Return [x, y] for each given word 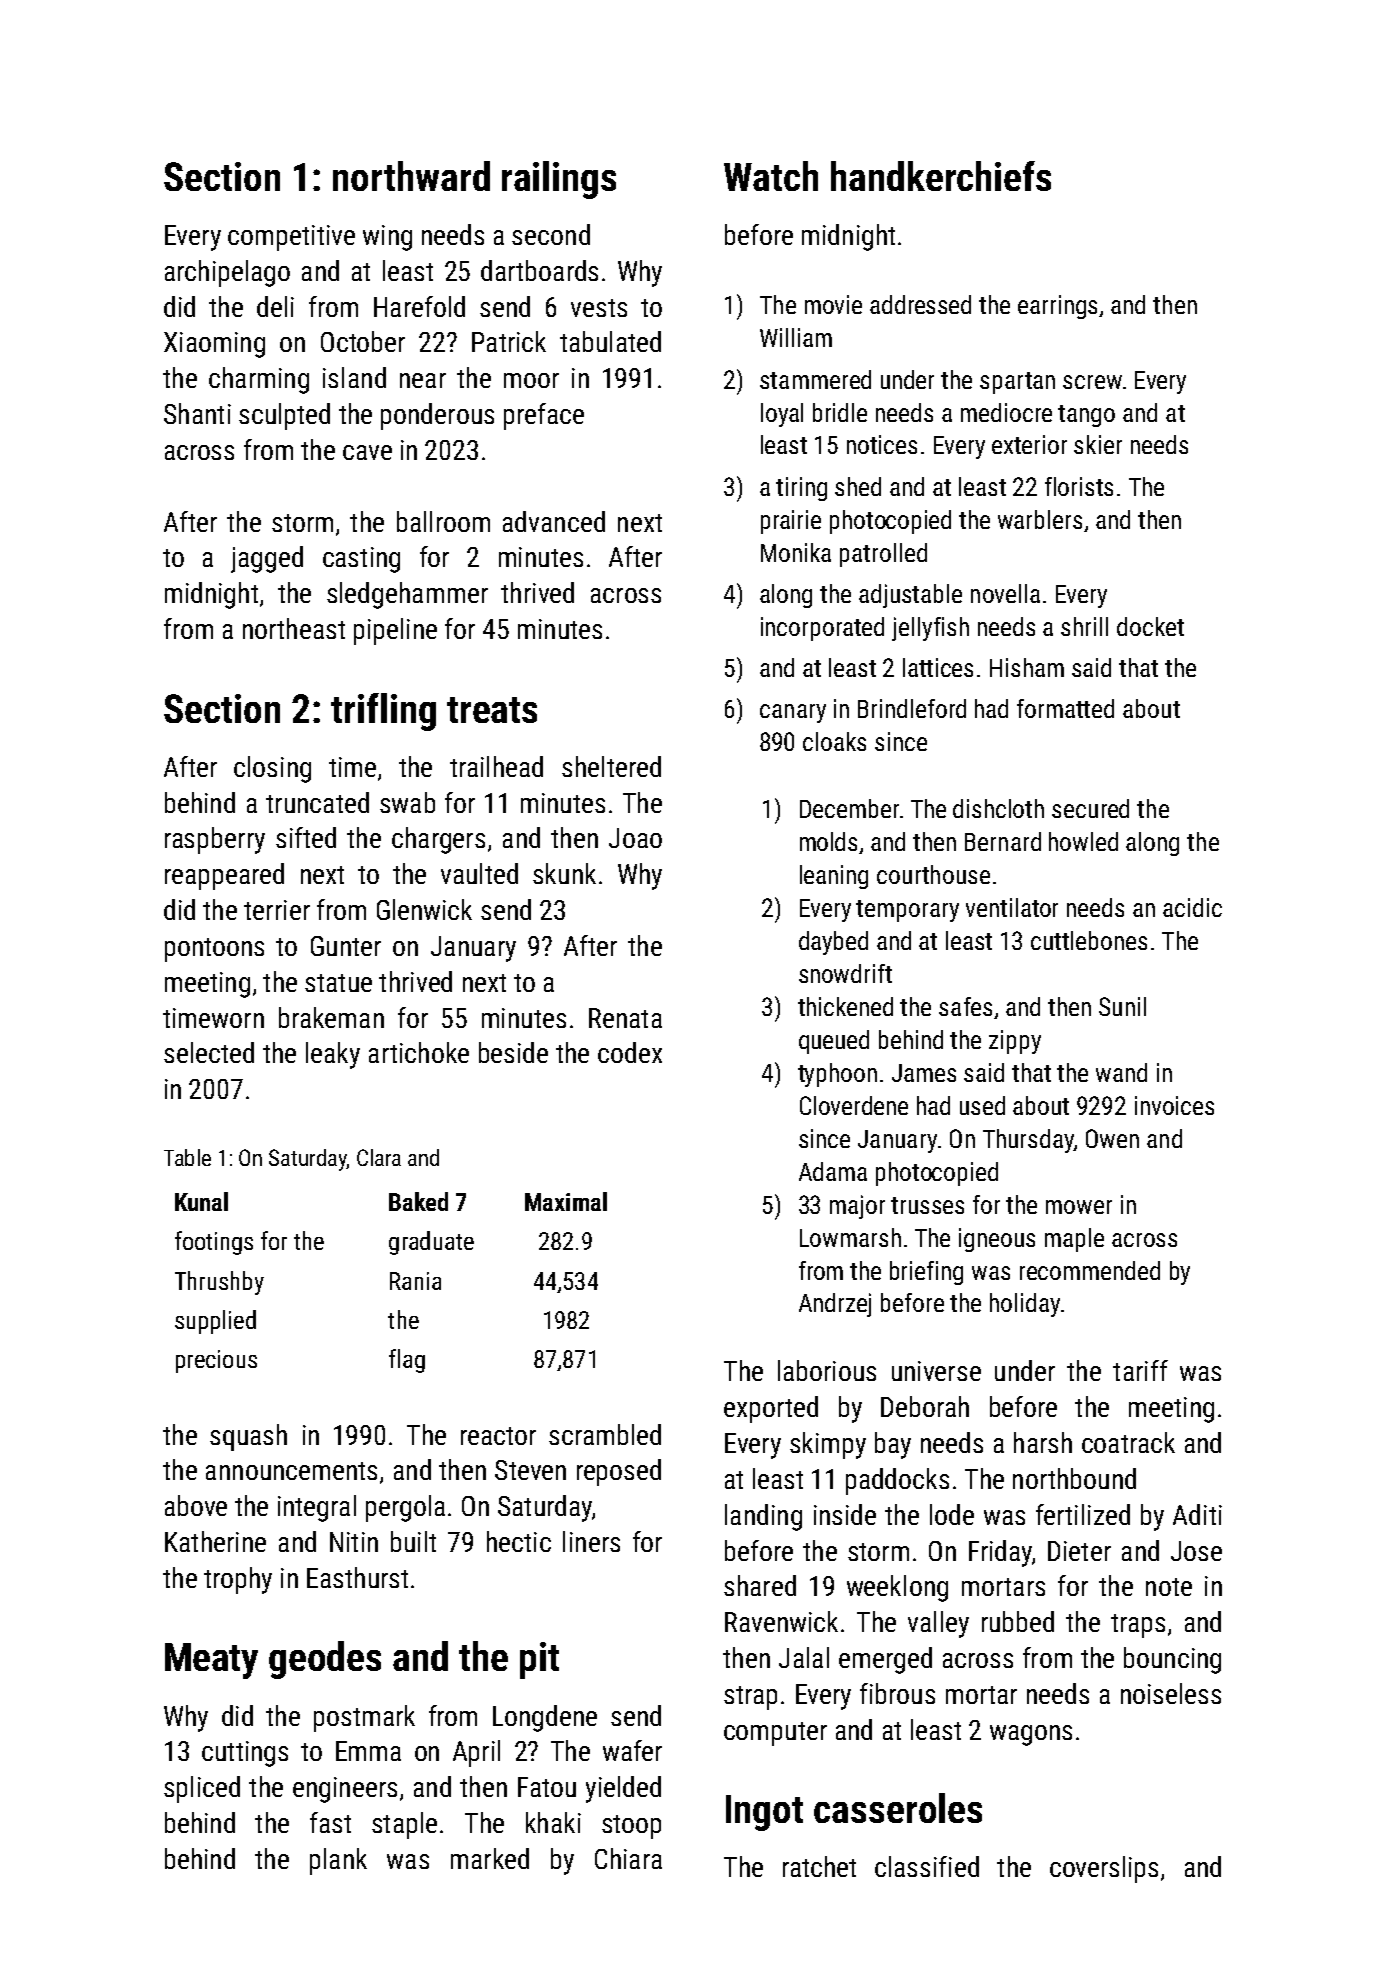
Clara [379, 1157]
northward [411, 176]
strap [750, 1698]
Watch [771, 176]
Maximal [566, 1201]
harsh [1043, 1442]
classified [927, 1866]
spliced [202, 1789]
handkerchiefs [941, 176]
